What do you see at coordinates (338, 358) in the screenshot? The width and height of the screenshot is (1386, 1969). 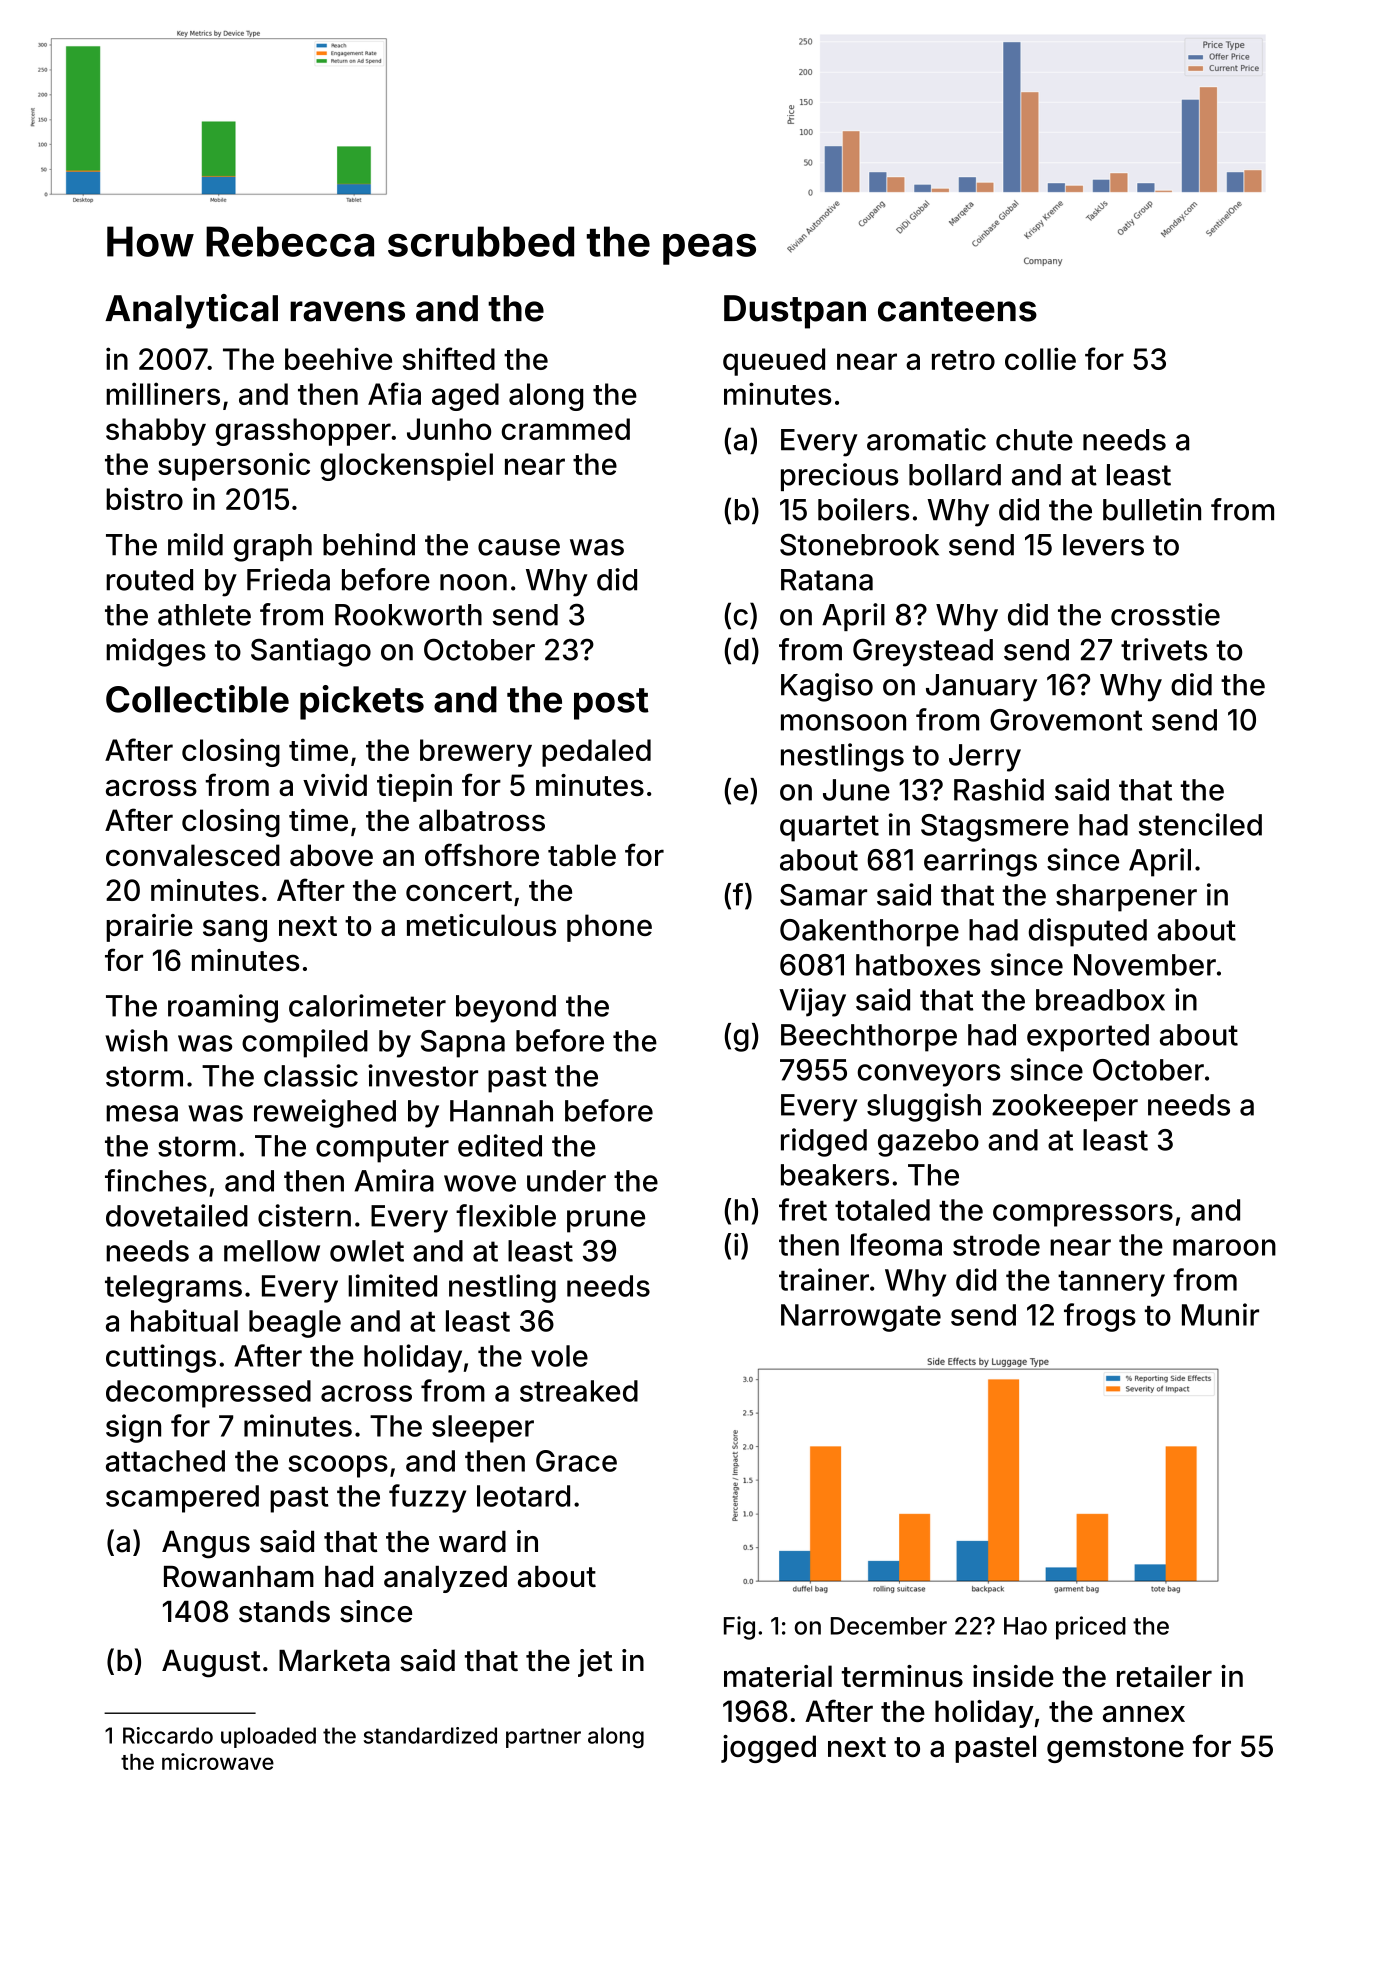 I see `beehive` at bounding box center [338, 358].
